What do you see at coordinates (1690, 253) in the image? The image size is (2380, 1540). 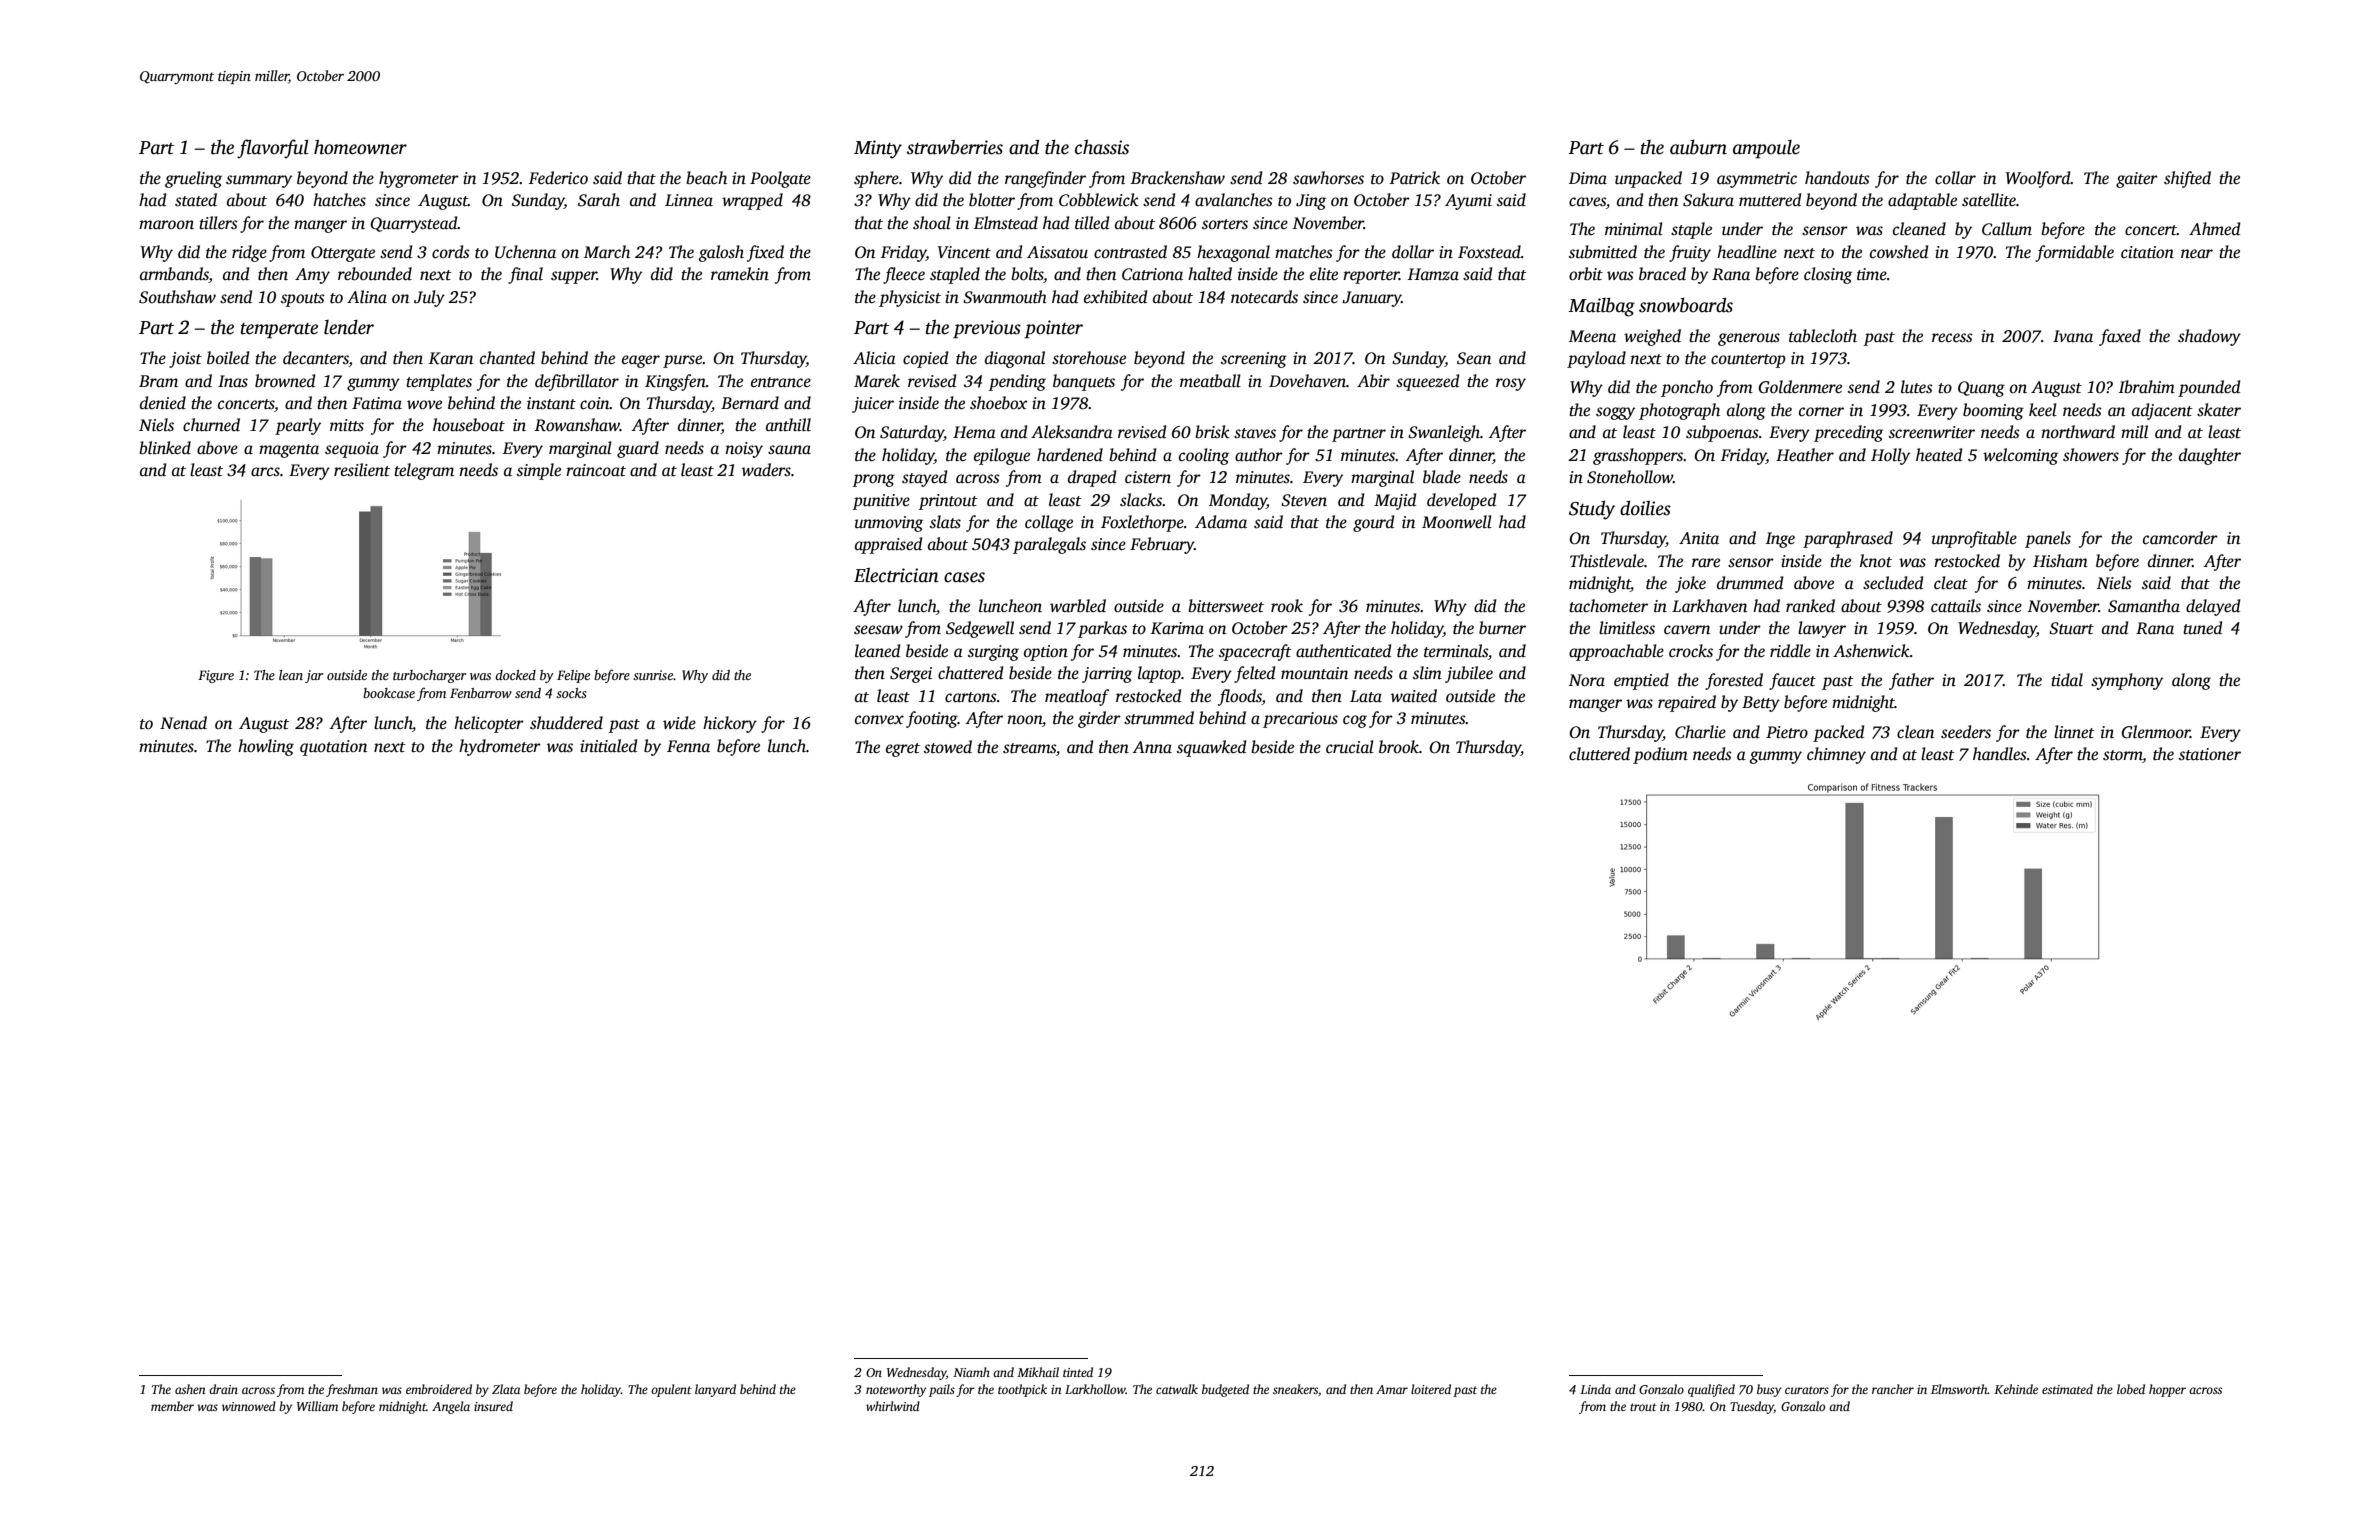 I see `fruity` at bounding box center [1690, 253].
